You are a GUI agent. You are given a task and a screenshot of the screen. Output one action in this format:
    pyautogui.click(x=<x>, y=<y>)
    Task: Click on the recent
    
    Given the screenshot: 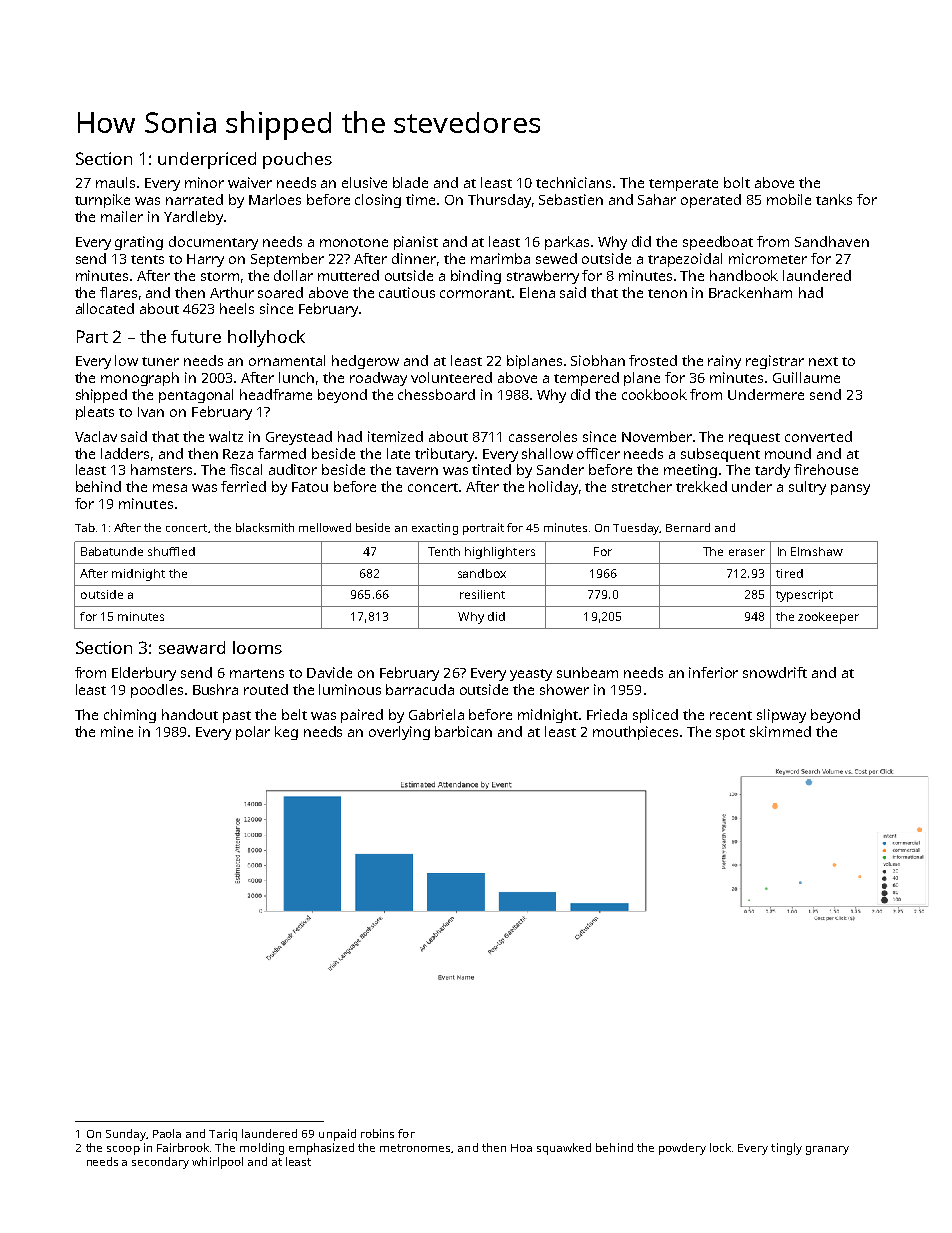 What is the action you would take?
    pyautogui.click(x=731, y=715)
